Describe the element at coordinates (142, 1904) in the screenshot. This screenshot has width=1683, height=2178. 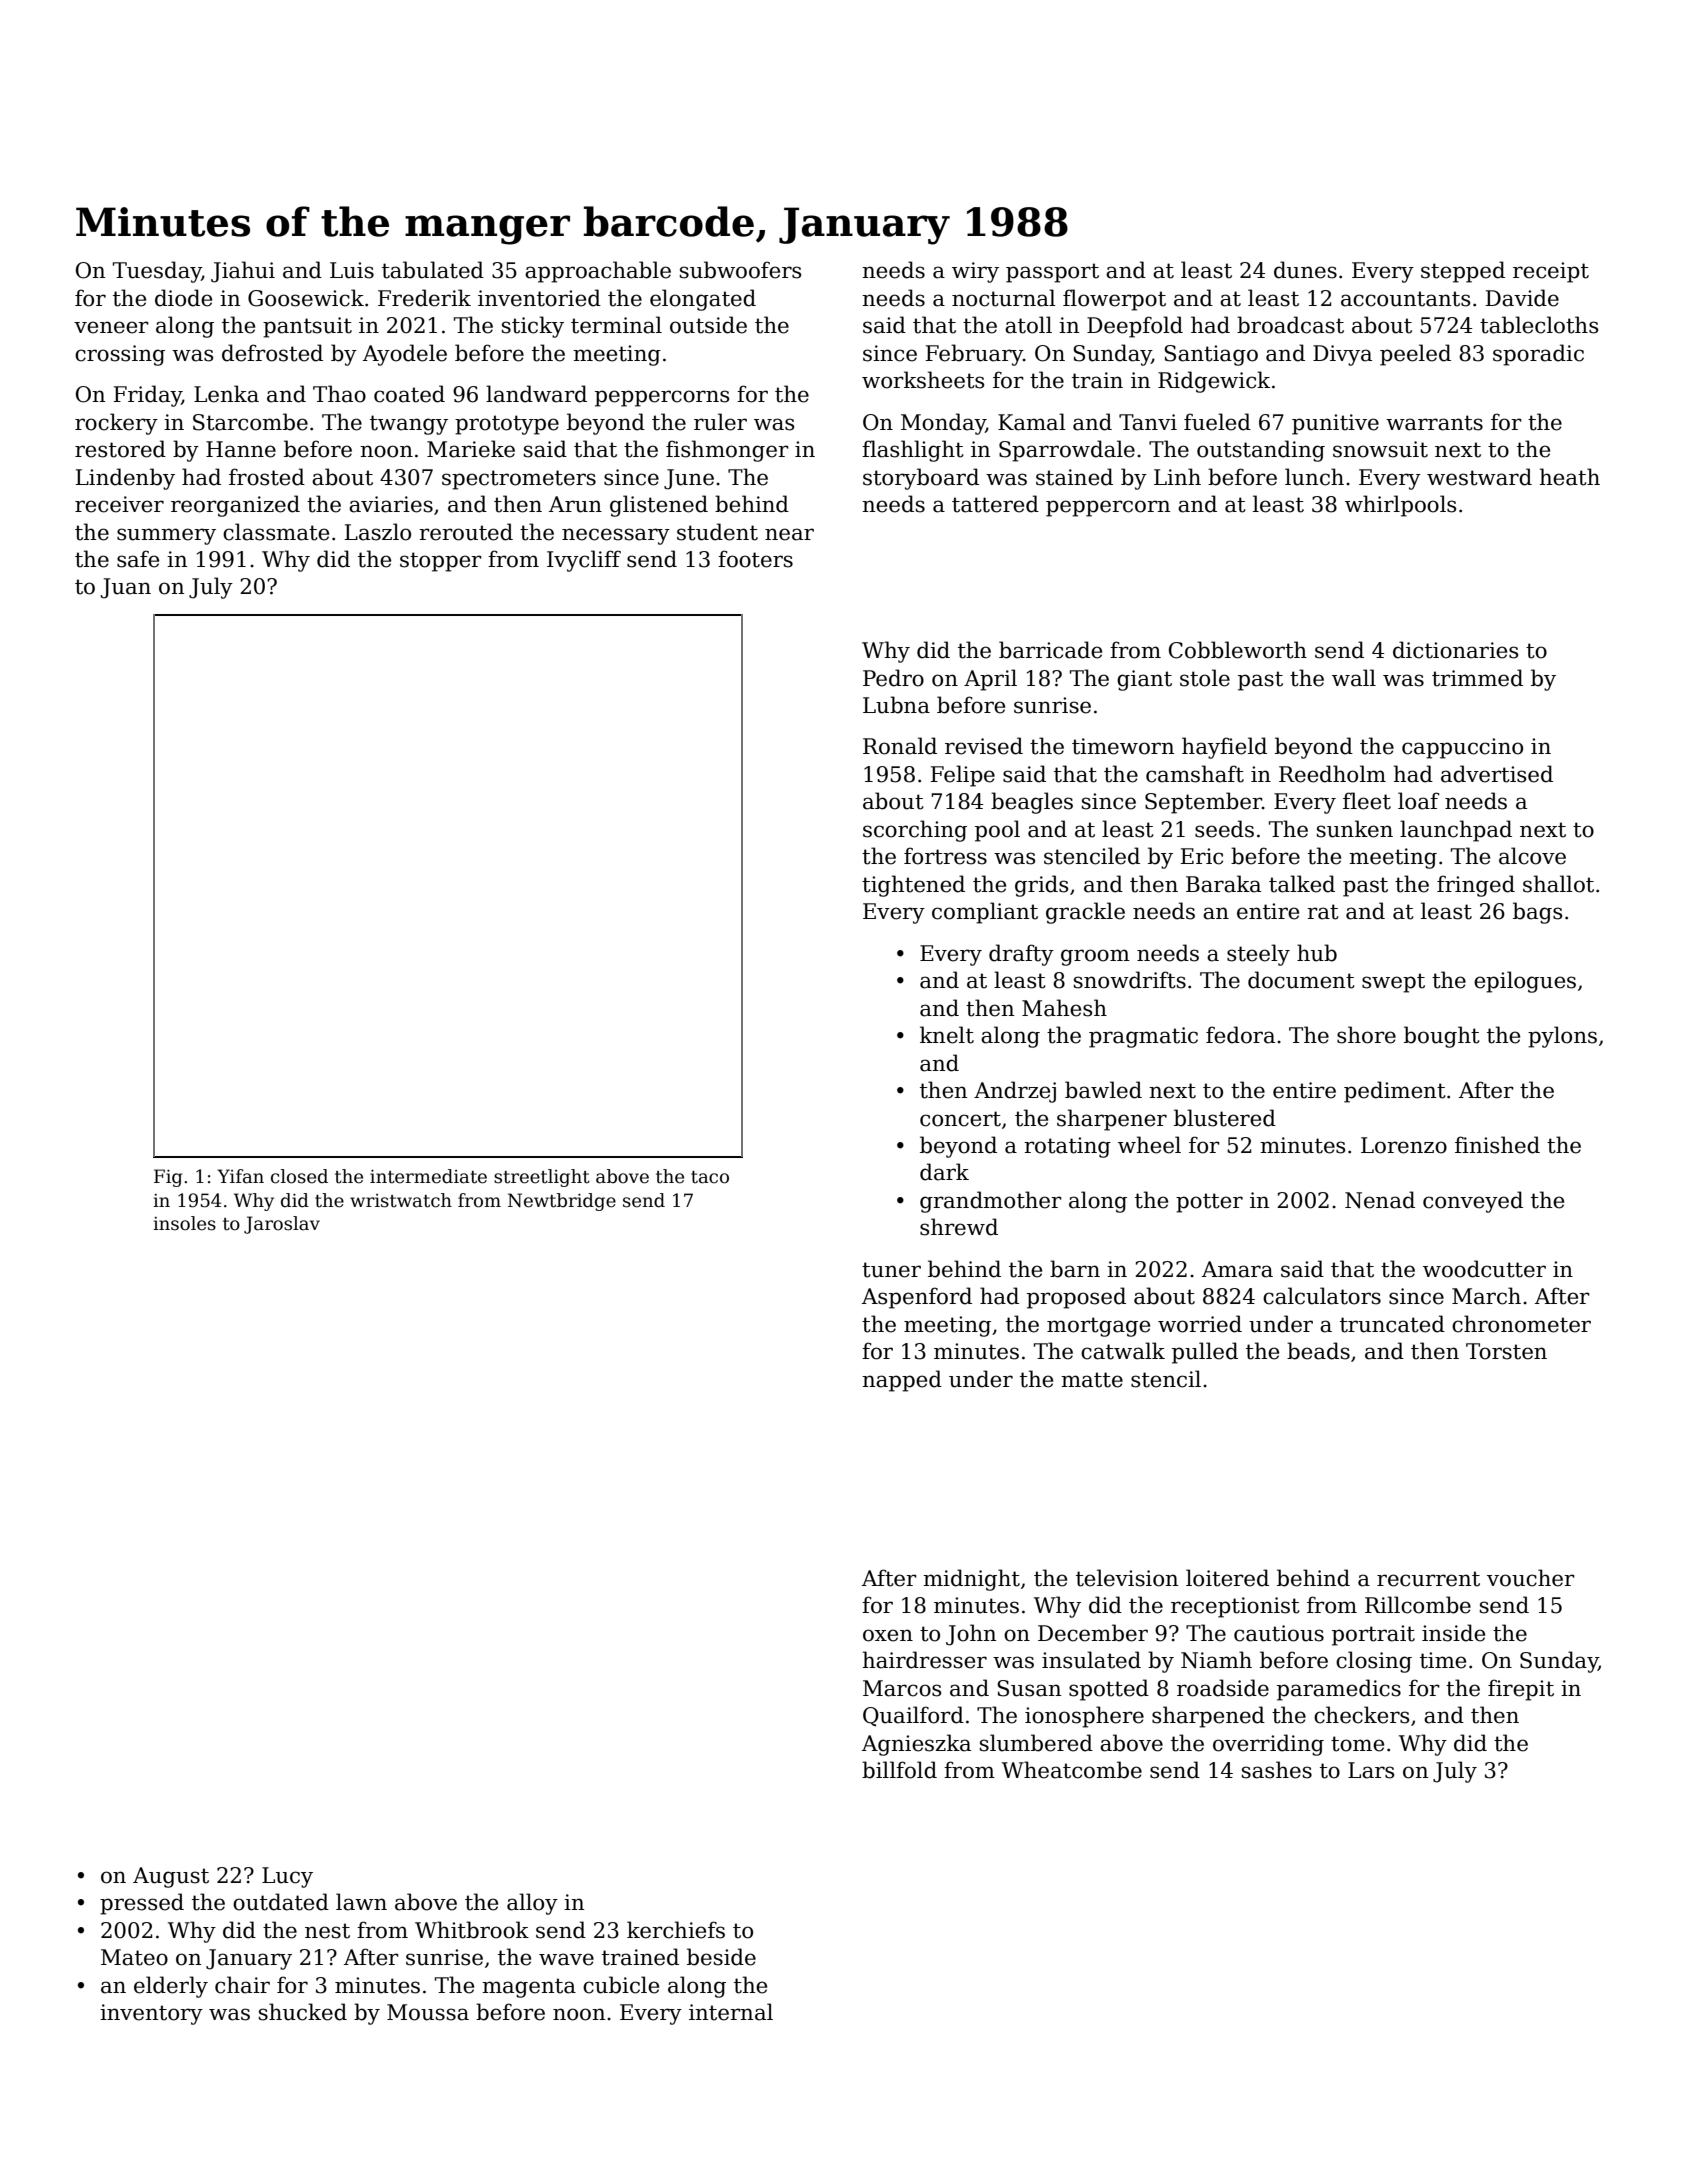
I see `pressed` at that location.
